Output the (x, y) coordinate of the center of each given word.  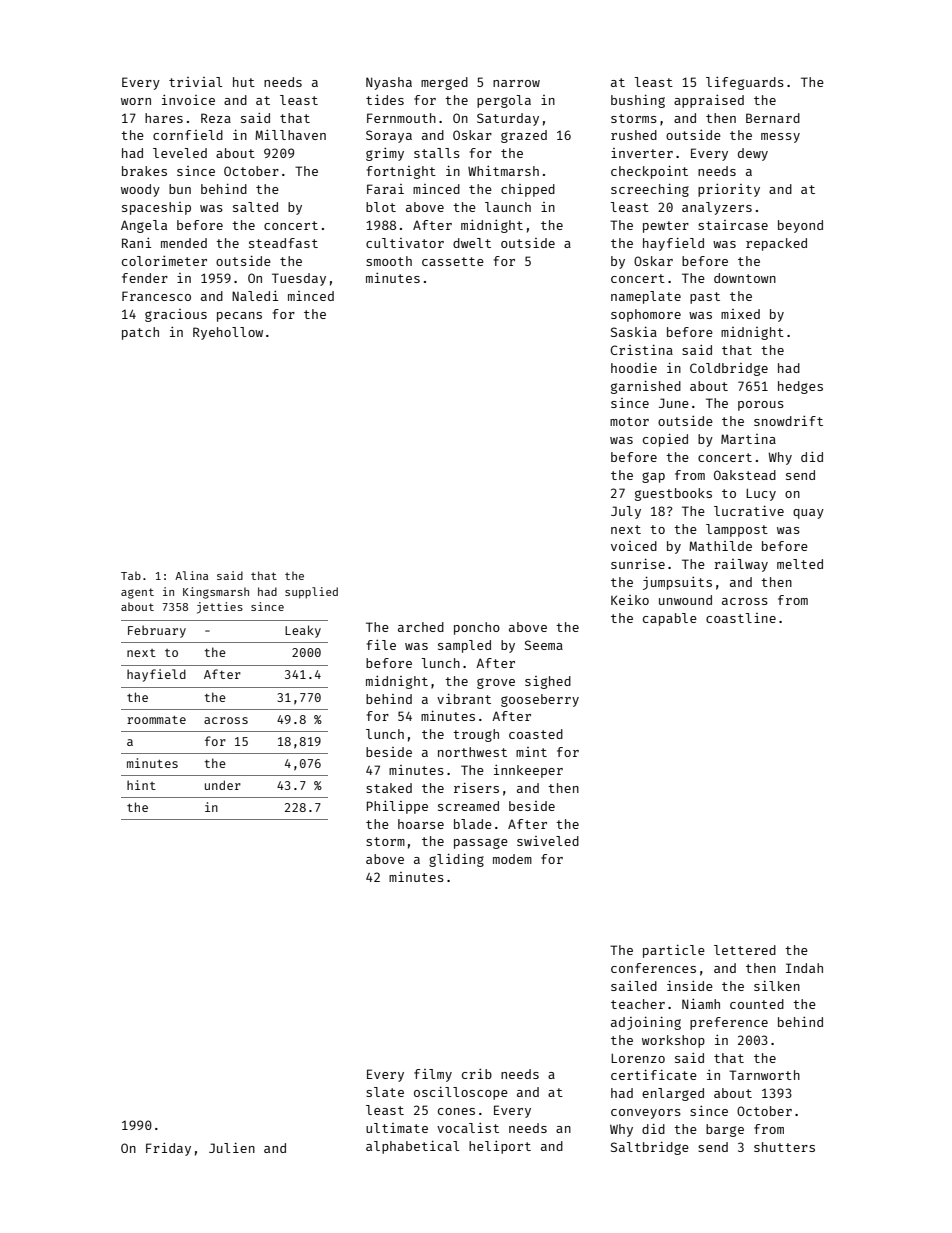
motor (629, 421)
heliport (500, 1147)
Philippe (397, 807)
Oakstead (745, 475)
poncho (477, 628)
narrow (516, 83)
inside (690, 985)
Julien (232, 1147)
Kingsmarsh (216, 593)
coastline (741, 618)
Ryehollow (228, 333)
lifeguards (745, 83)
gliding (456, 860)
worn (136, 101)
